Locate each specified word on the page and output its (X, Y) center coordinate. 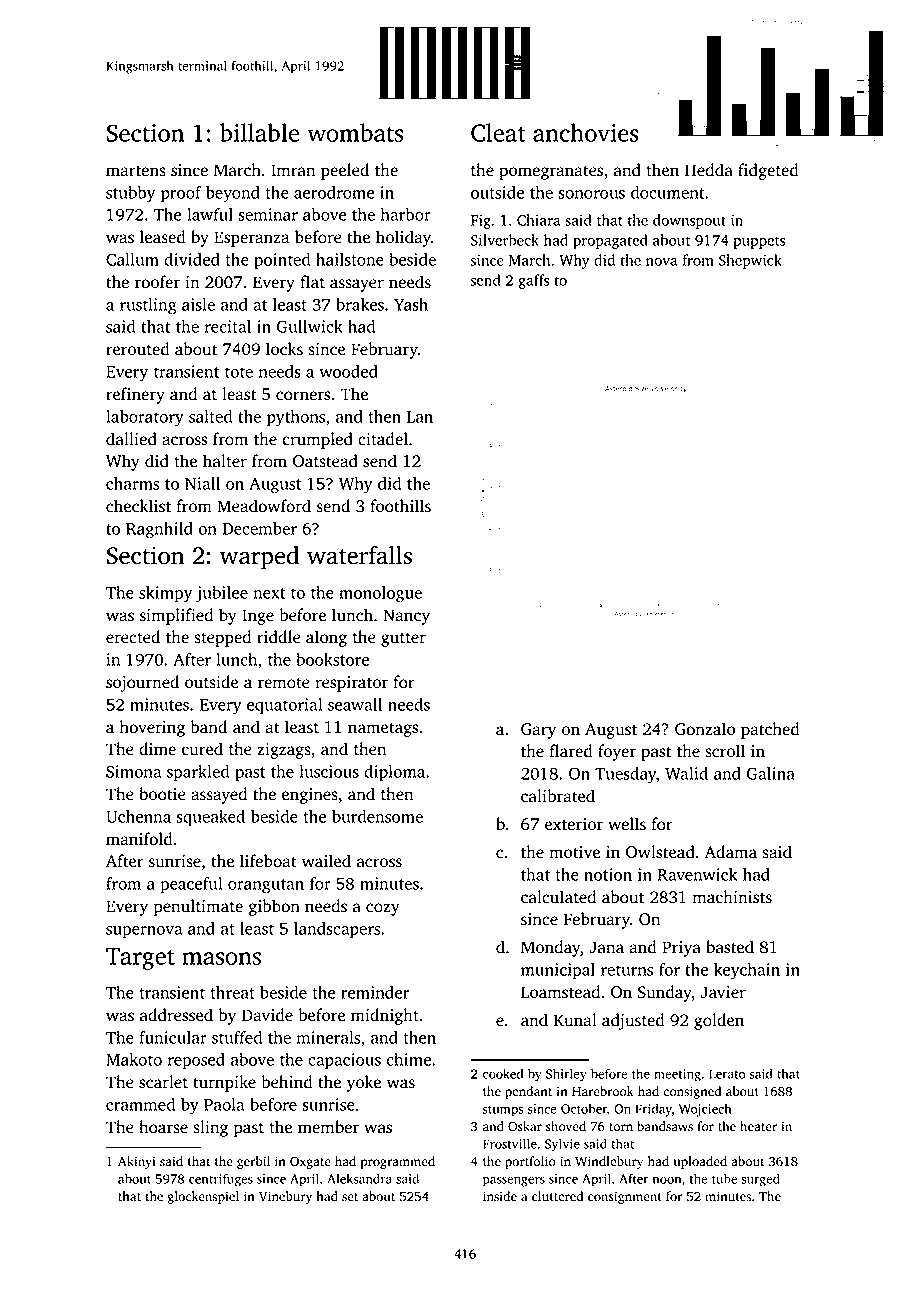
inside (500, 1196)
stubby (130, 194)
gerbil (253, 1162)
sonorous (592, 194)
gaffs (533, 281)
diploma (394, 773)
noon (667, 1180)
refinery (135, 395)
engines (310, 796)
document (667, 192)
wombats (355, 132)
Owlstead (660, 852)
